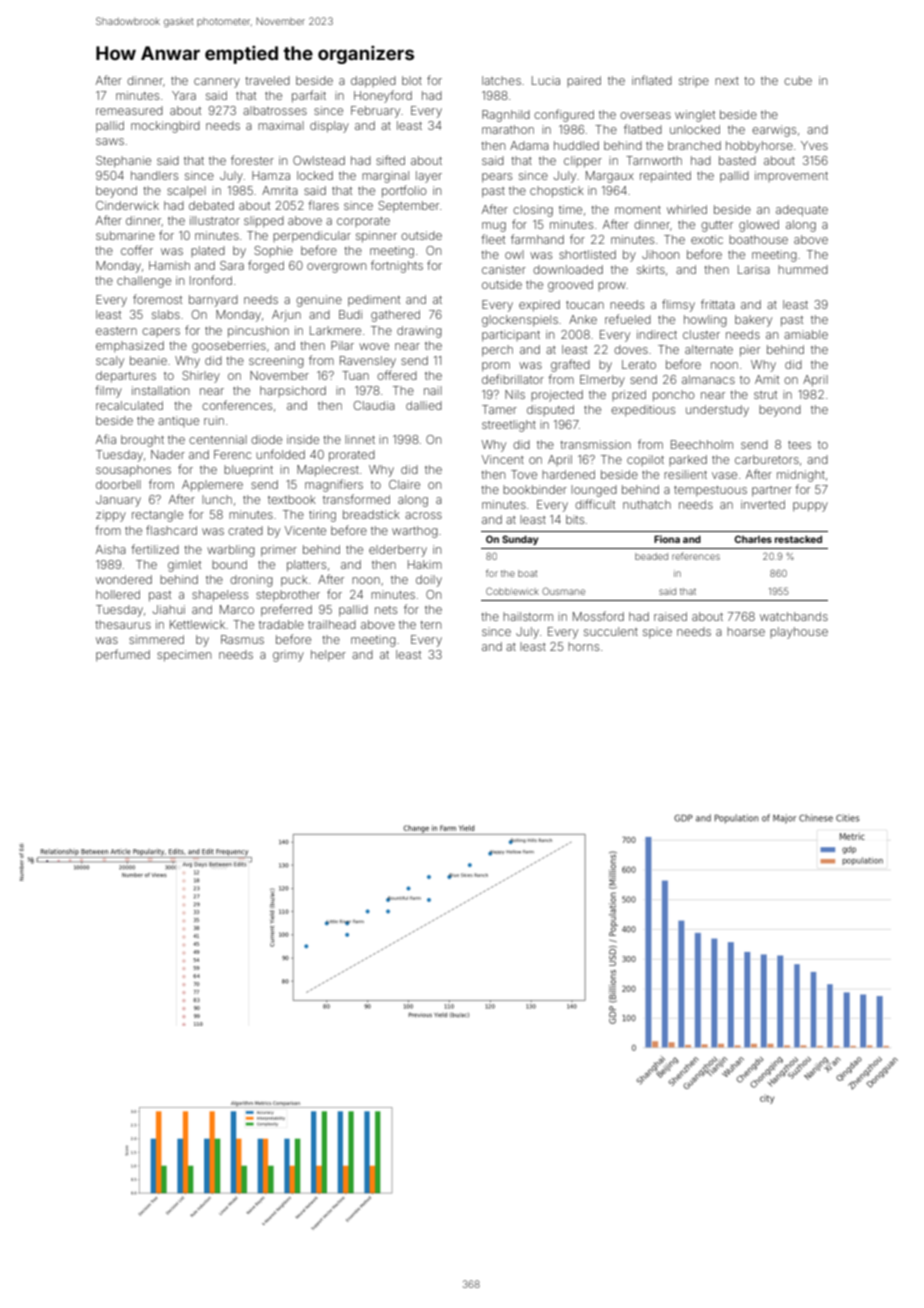 The image size is (924, 1308). What do you see at coordinates (528, 616) in the page?
I see `hailstorm` at bounding box center [528, 616].
